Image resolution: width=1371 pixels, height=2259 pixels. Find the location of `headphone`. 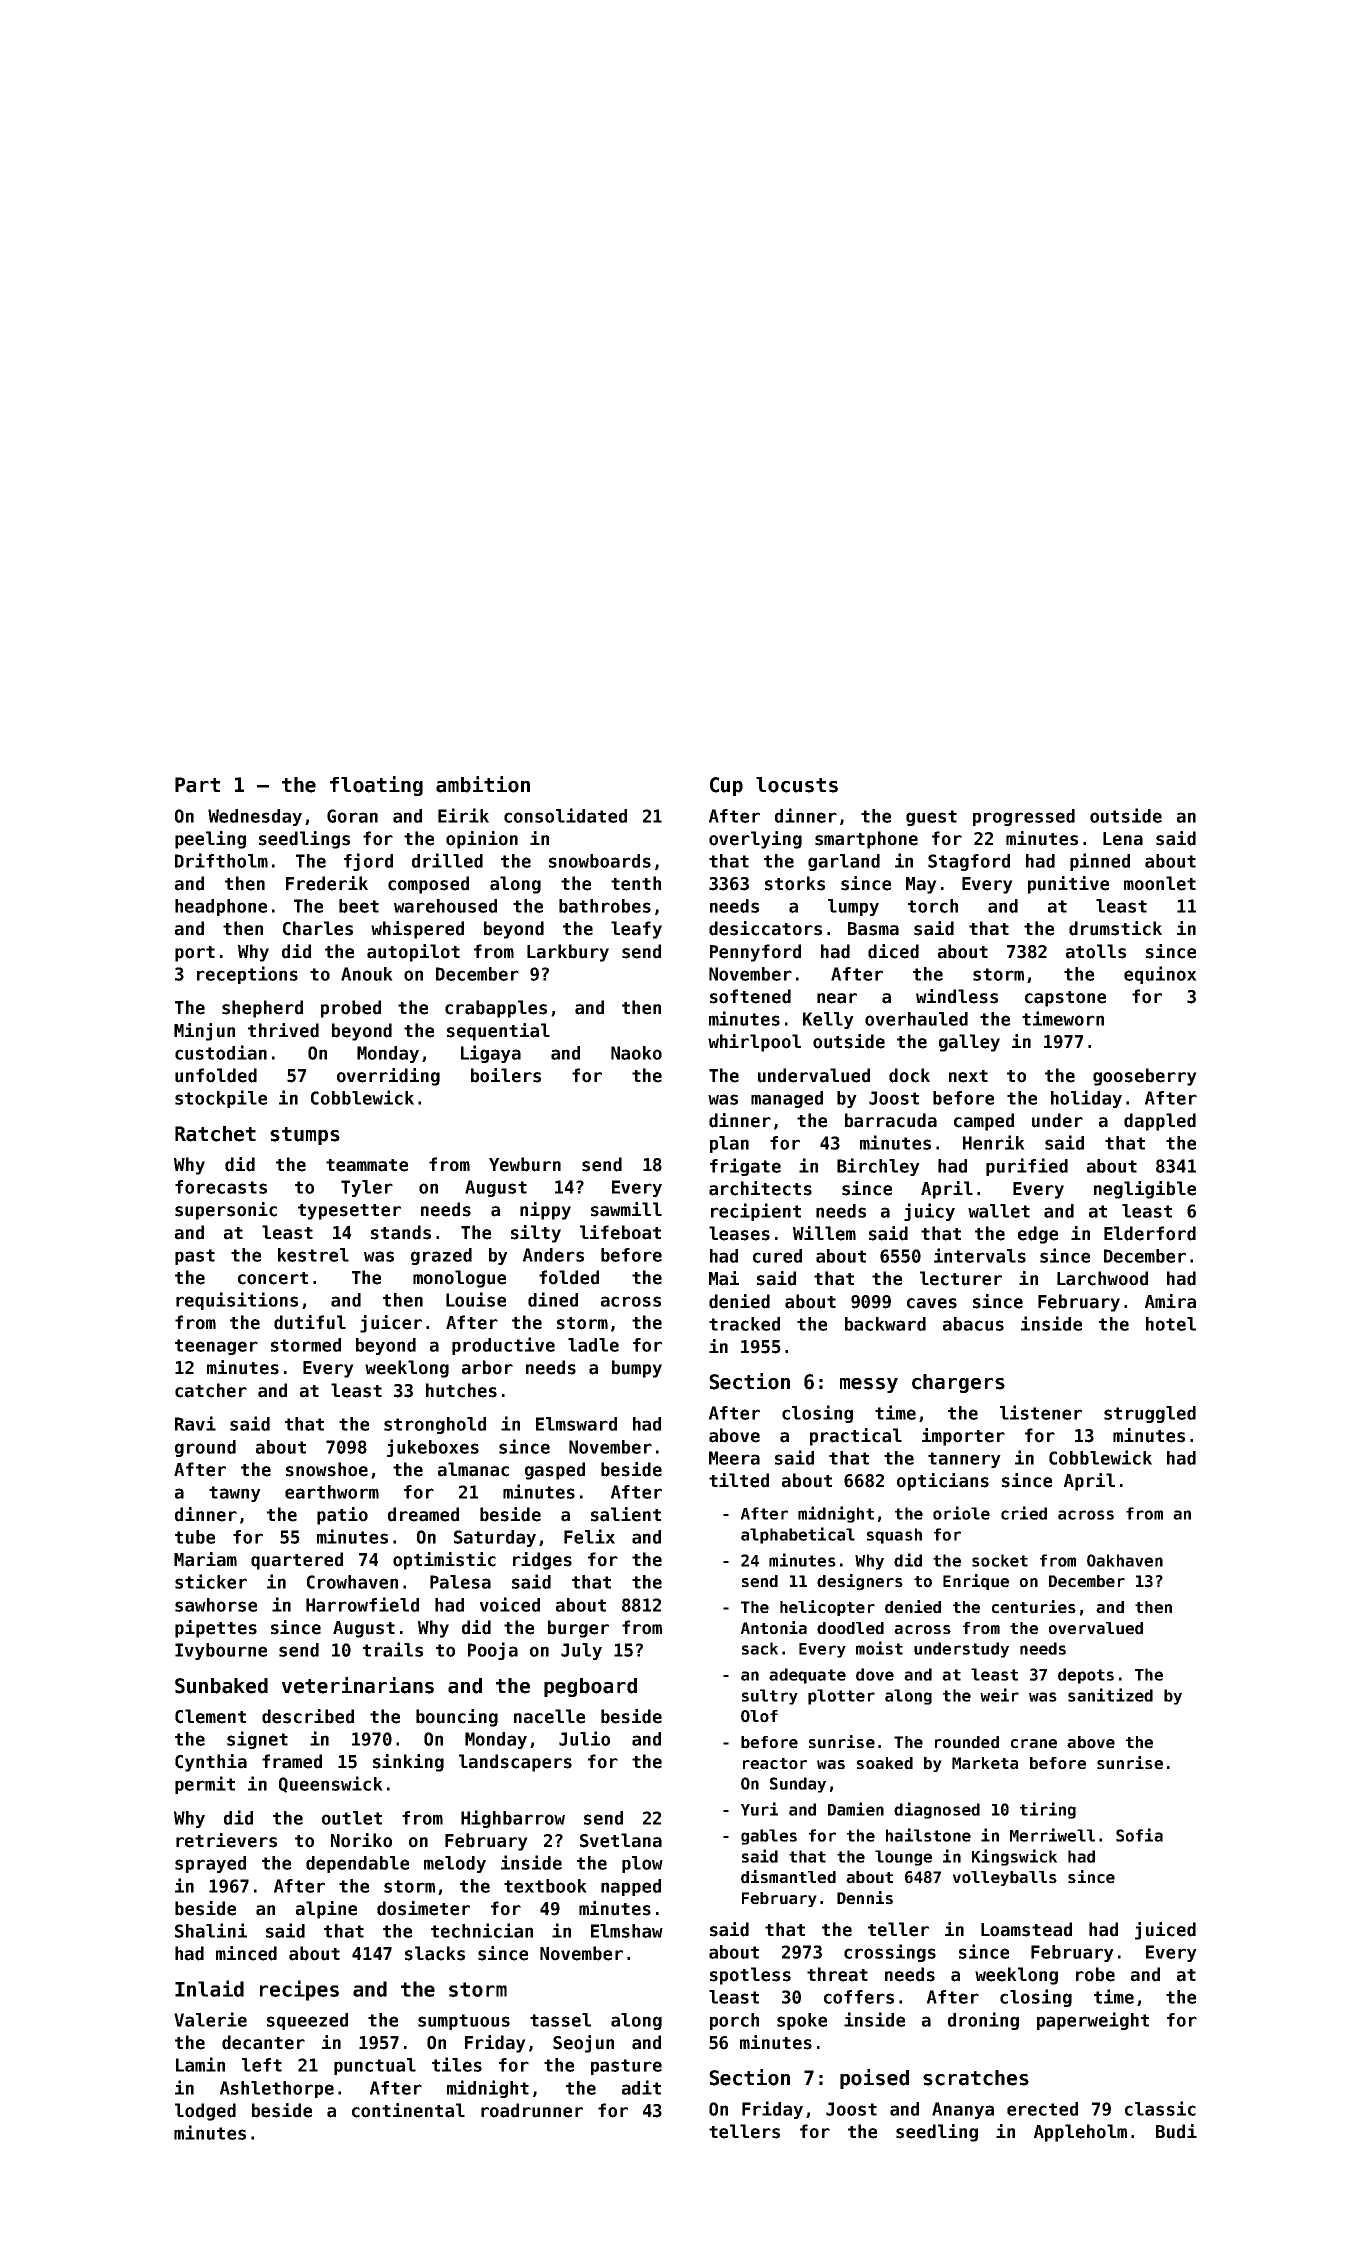

headphone is located at coordinates (221, 907).
